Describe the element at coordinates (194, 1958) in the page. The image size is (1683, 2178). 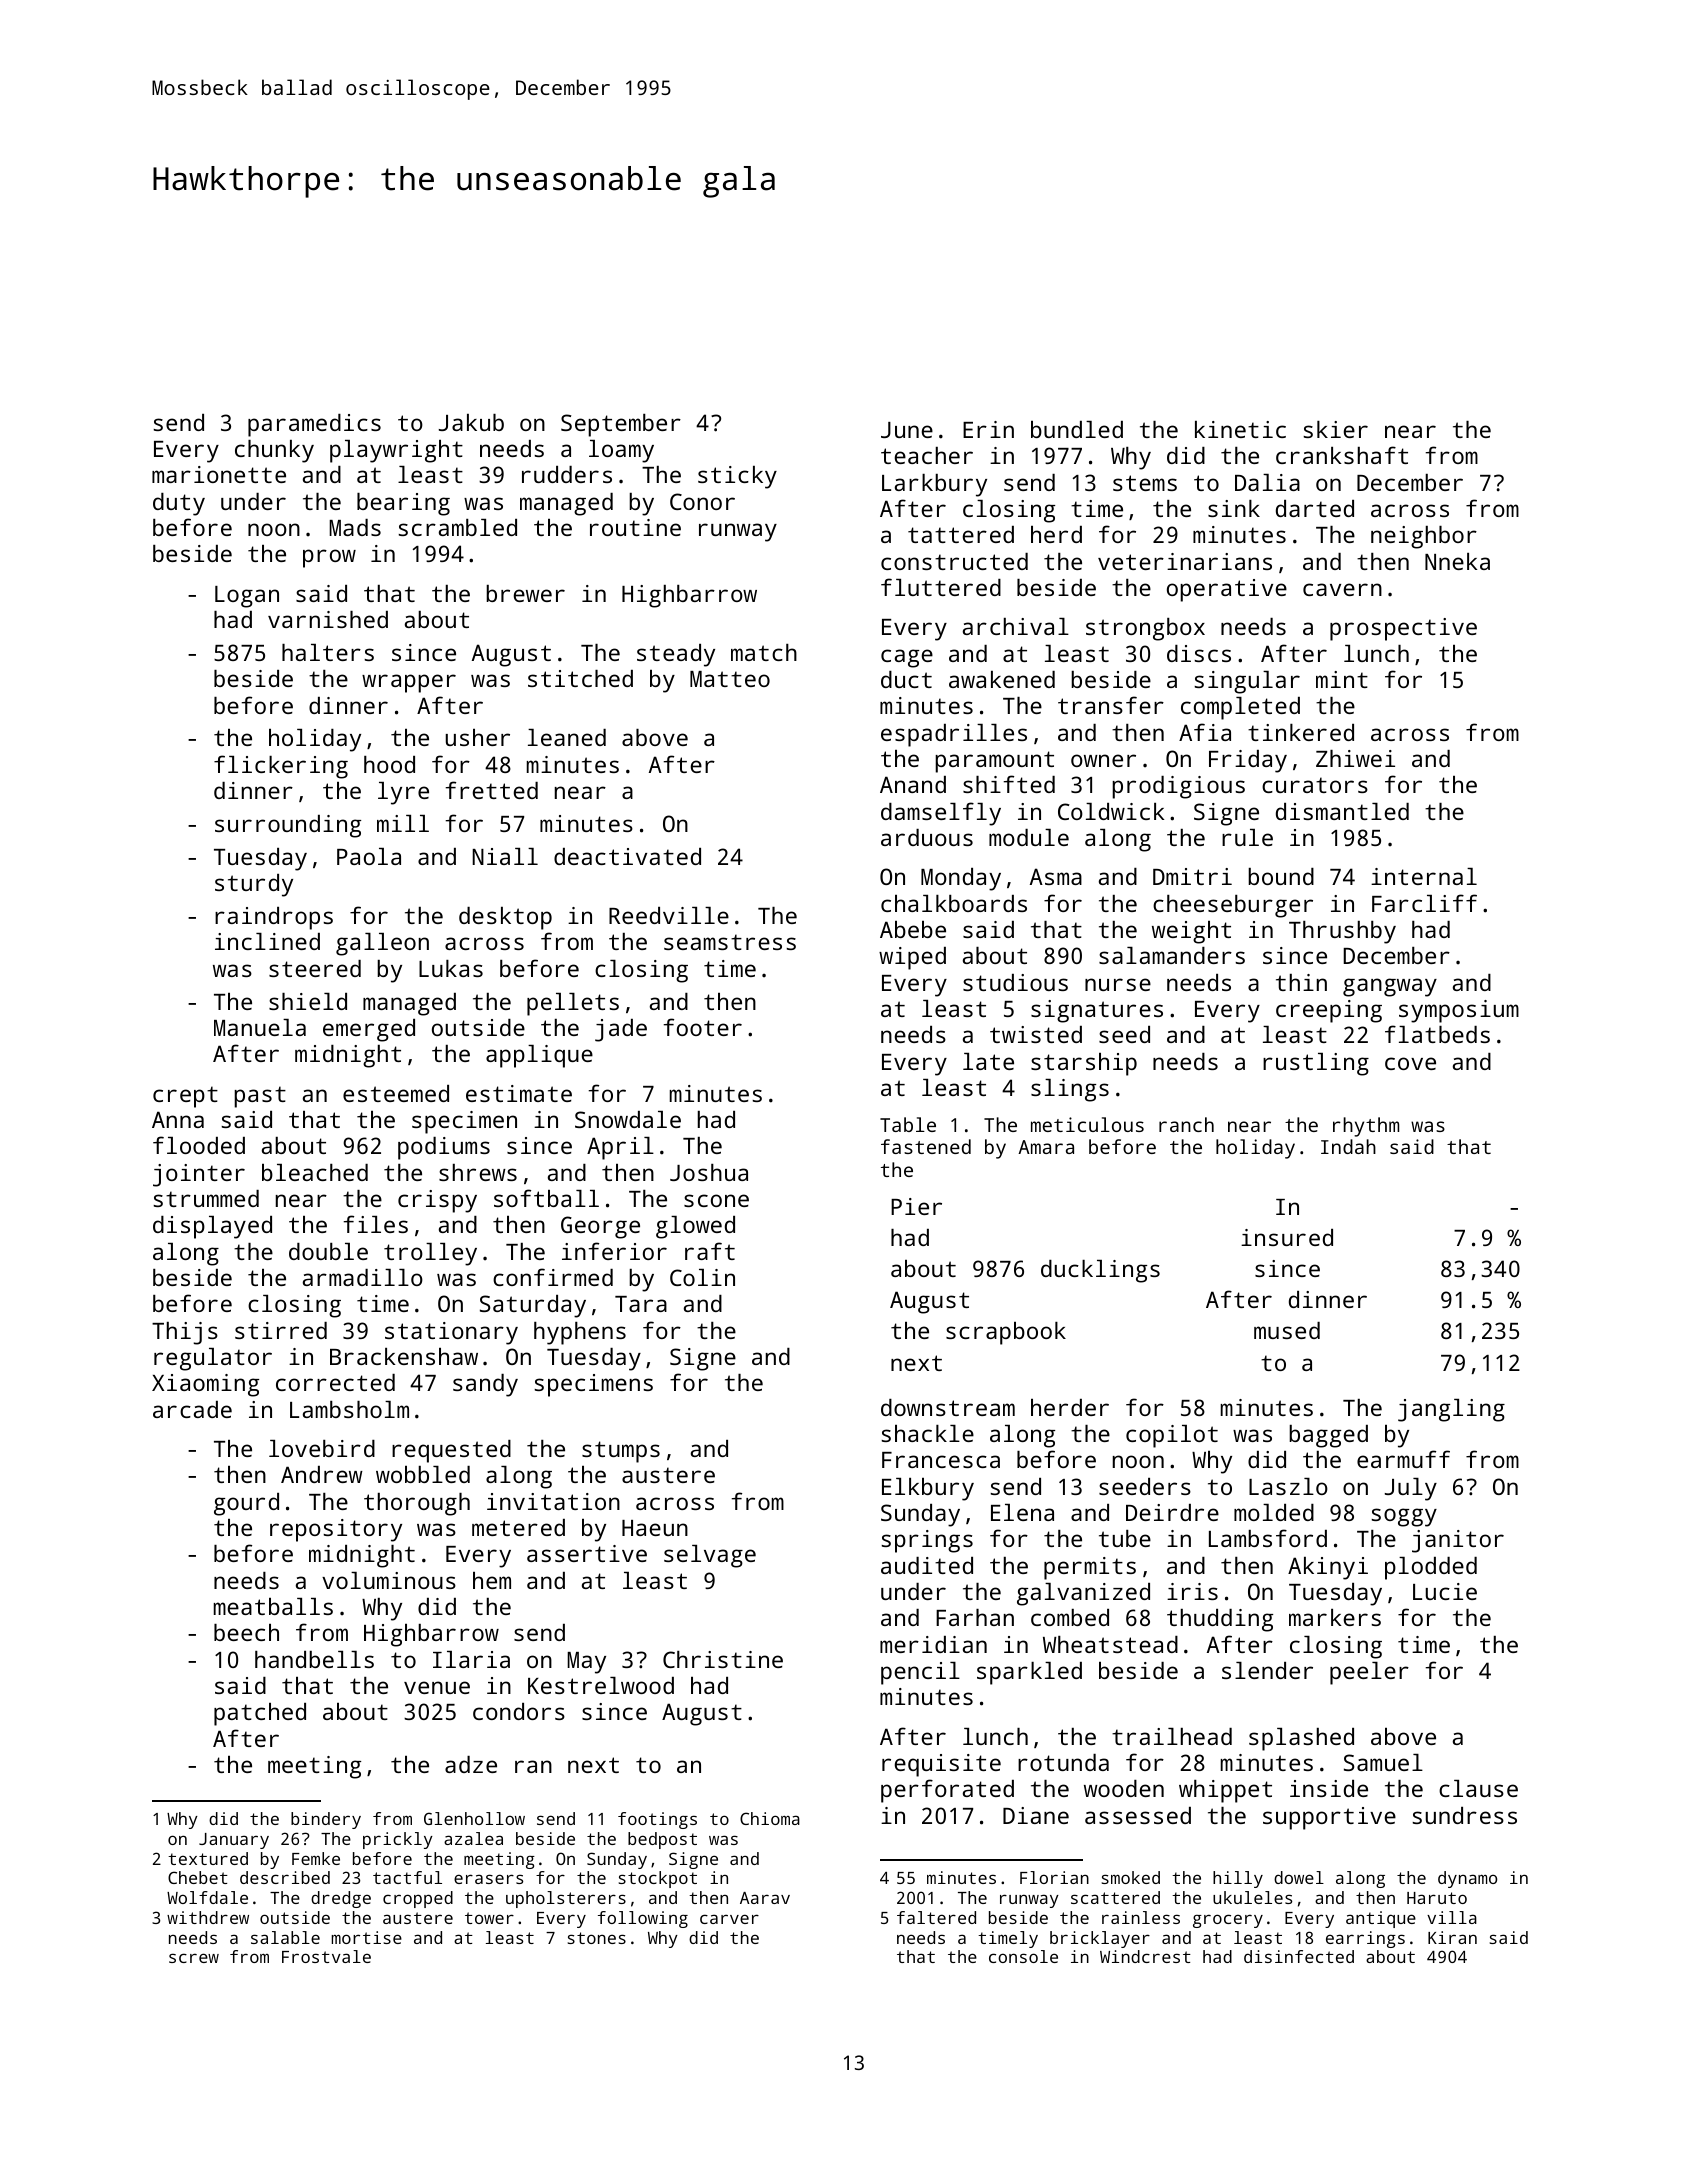
I see `screw` at that location.
